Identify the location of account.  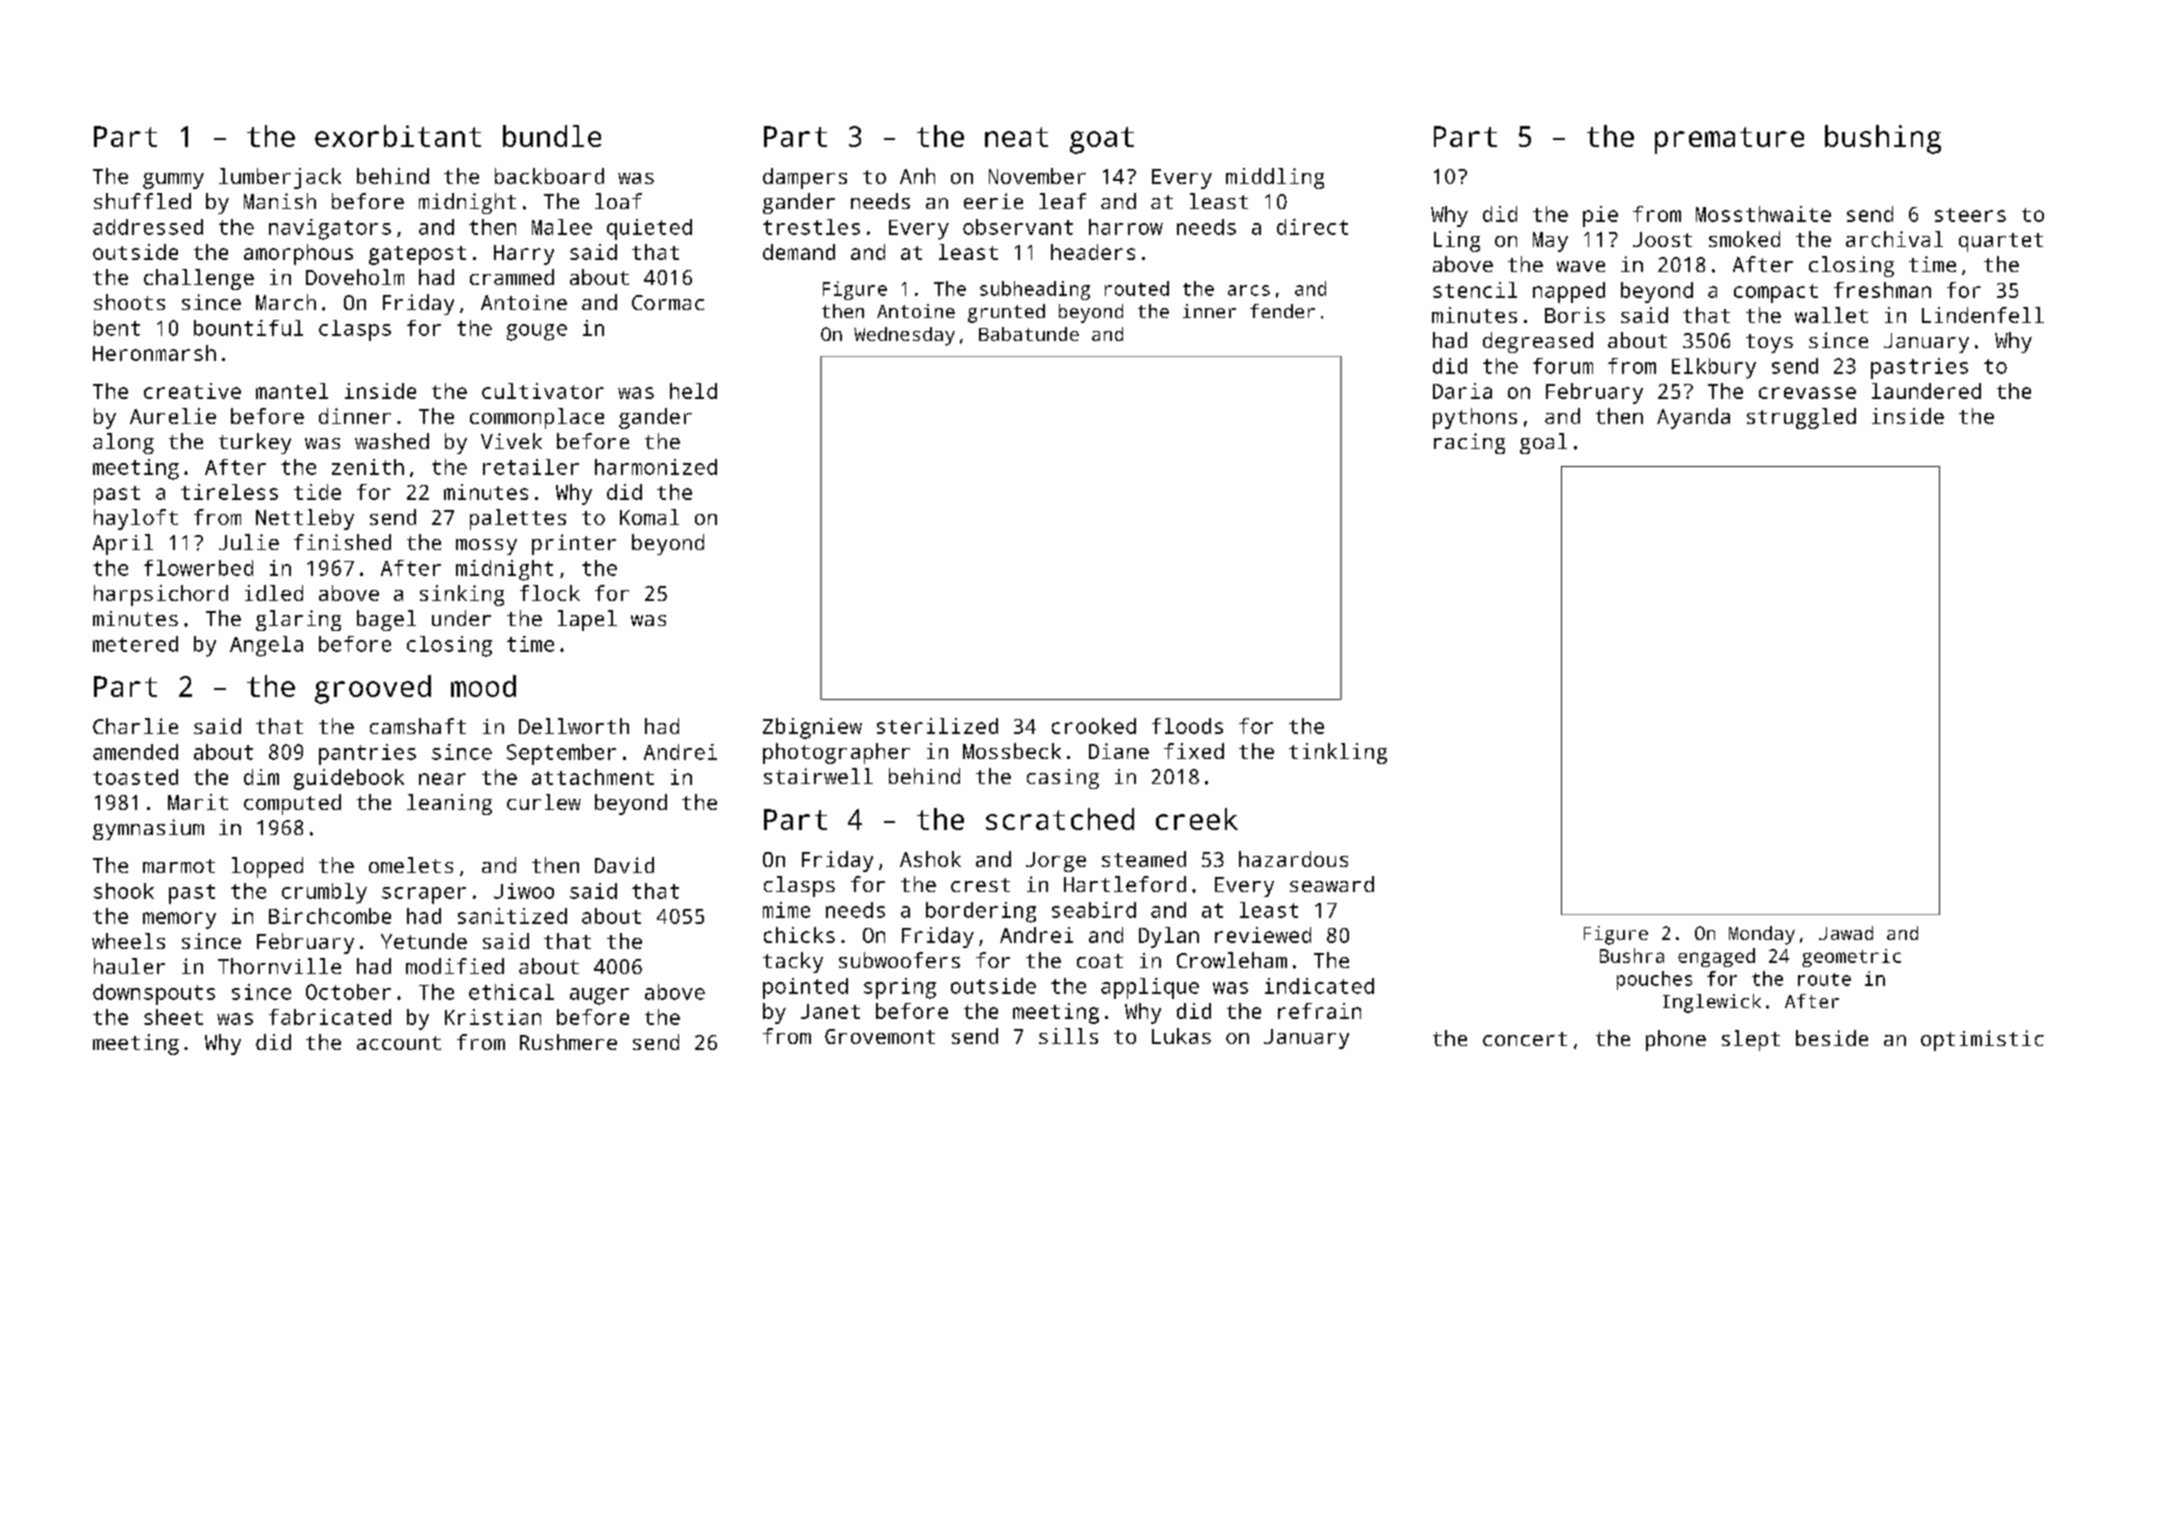
(399, 1043).
